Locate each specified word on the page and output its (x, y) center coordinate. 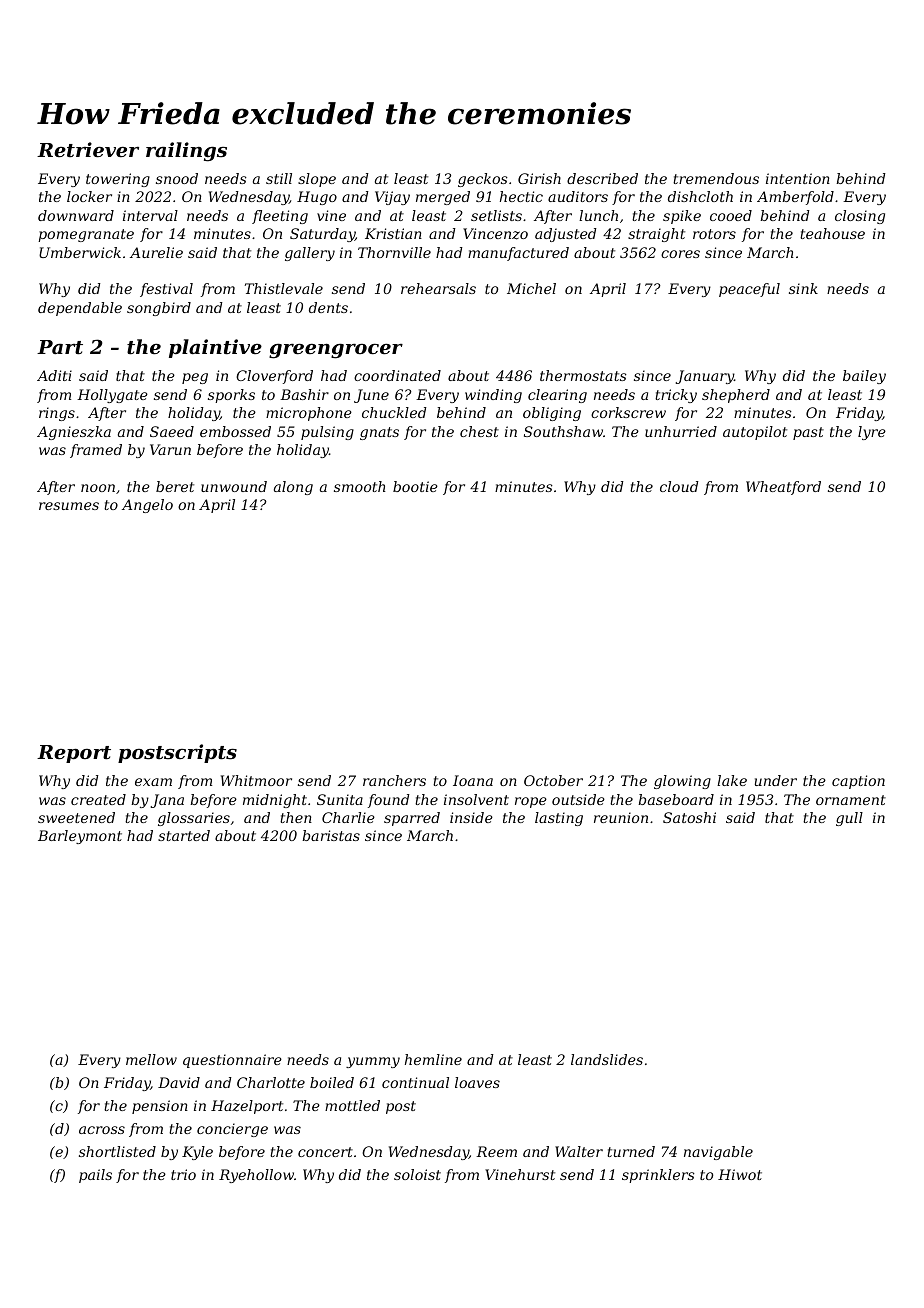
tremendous (716, 178)
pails (95, 1176)
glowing (682, 782)
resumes (69, 506)
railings (186, 152)
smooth (360, 486)
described (602, 178)
